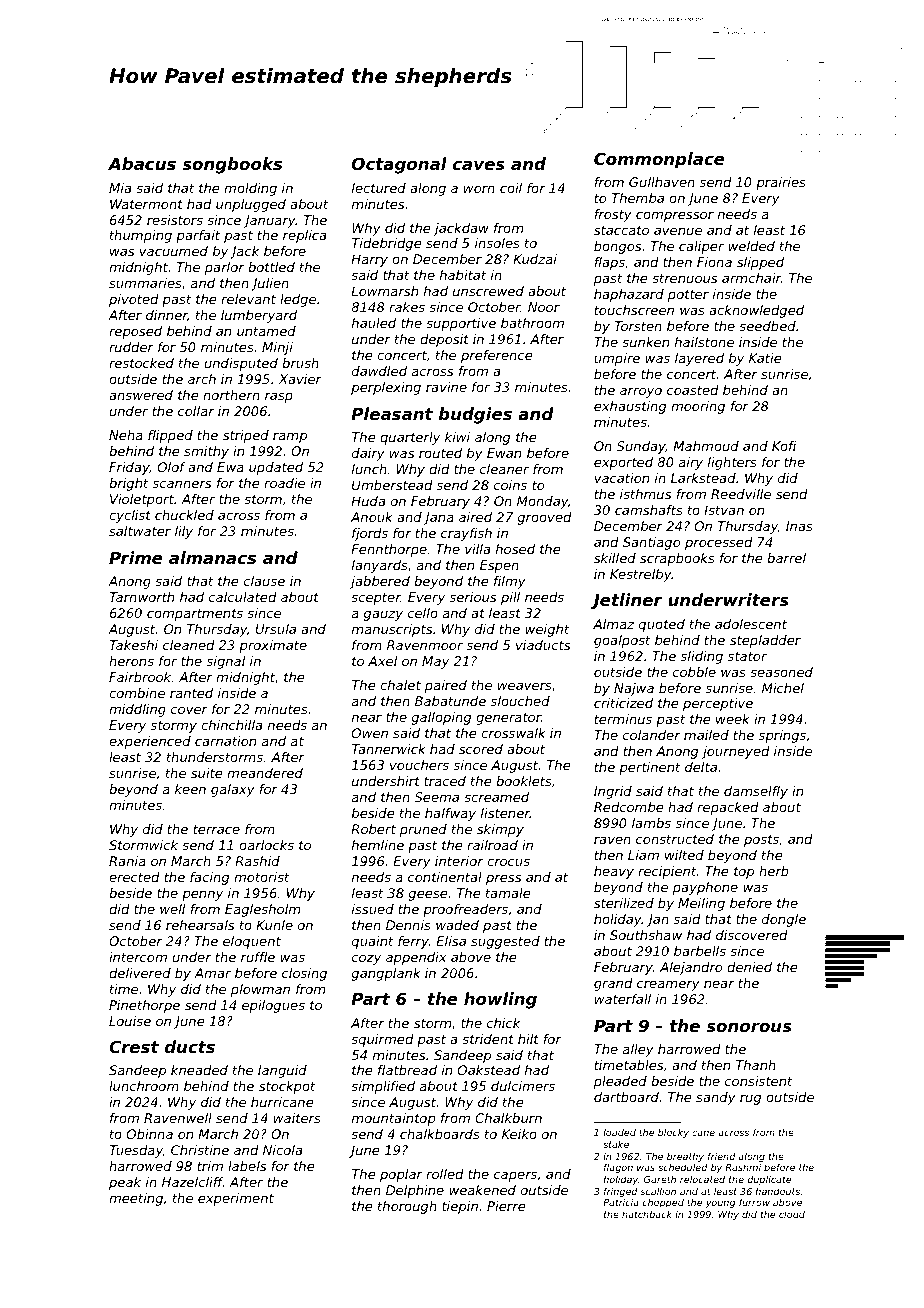  Describe the element at coordinates (781, 183) in the screenshot. I see `prairies` at that location.
